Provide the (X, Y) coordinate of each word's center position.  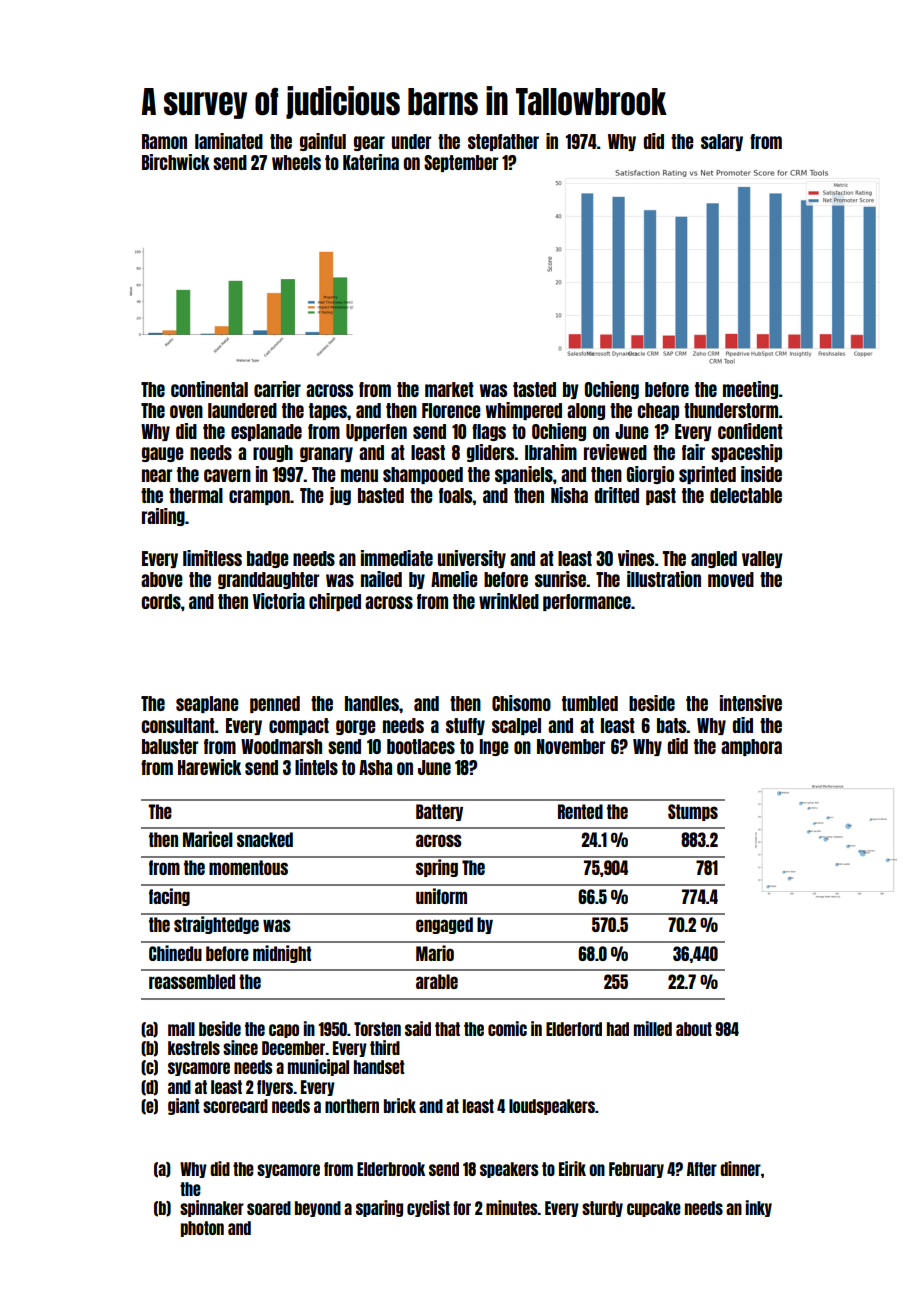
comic (507, 1028)
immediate (397, 558)
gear (369, 143)
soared (269, 1208)
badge (268, 559)
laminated (229, 141)
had (618, 1029)
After (702, 1169)
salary (722, 142)
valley (762, 559)
